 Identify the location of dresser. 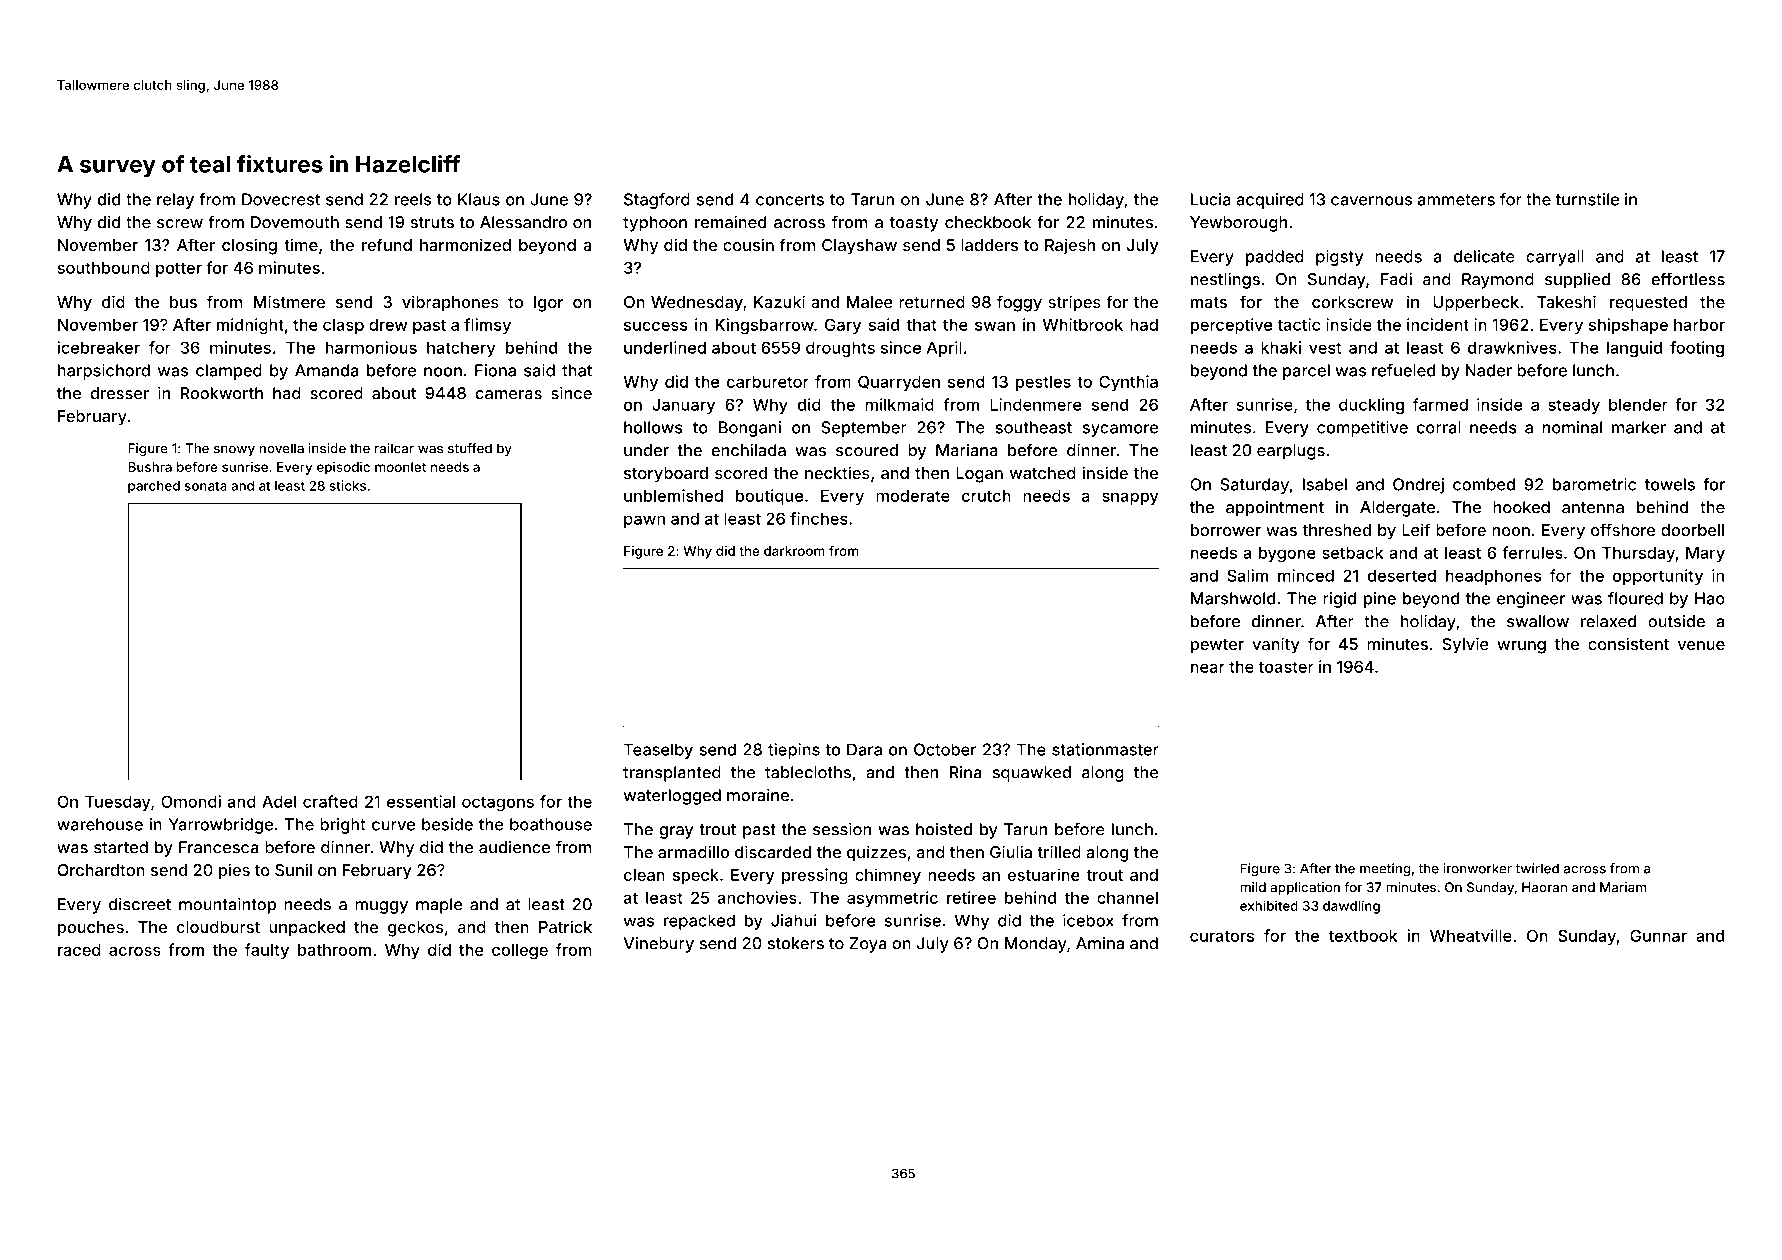
(119, 393).
